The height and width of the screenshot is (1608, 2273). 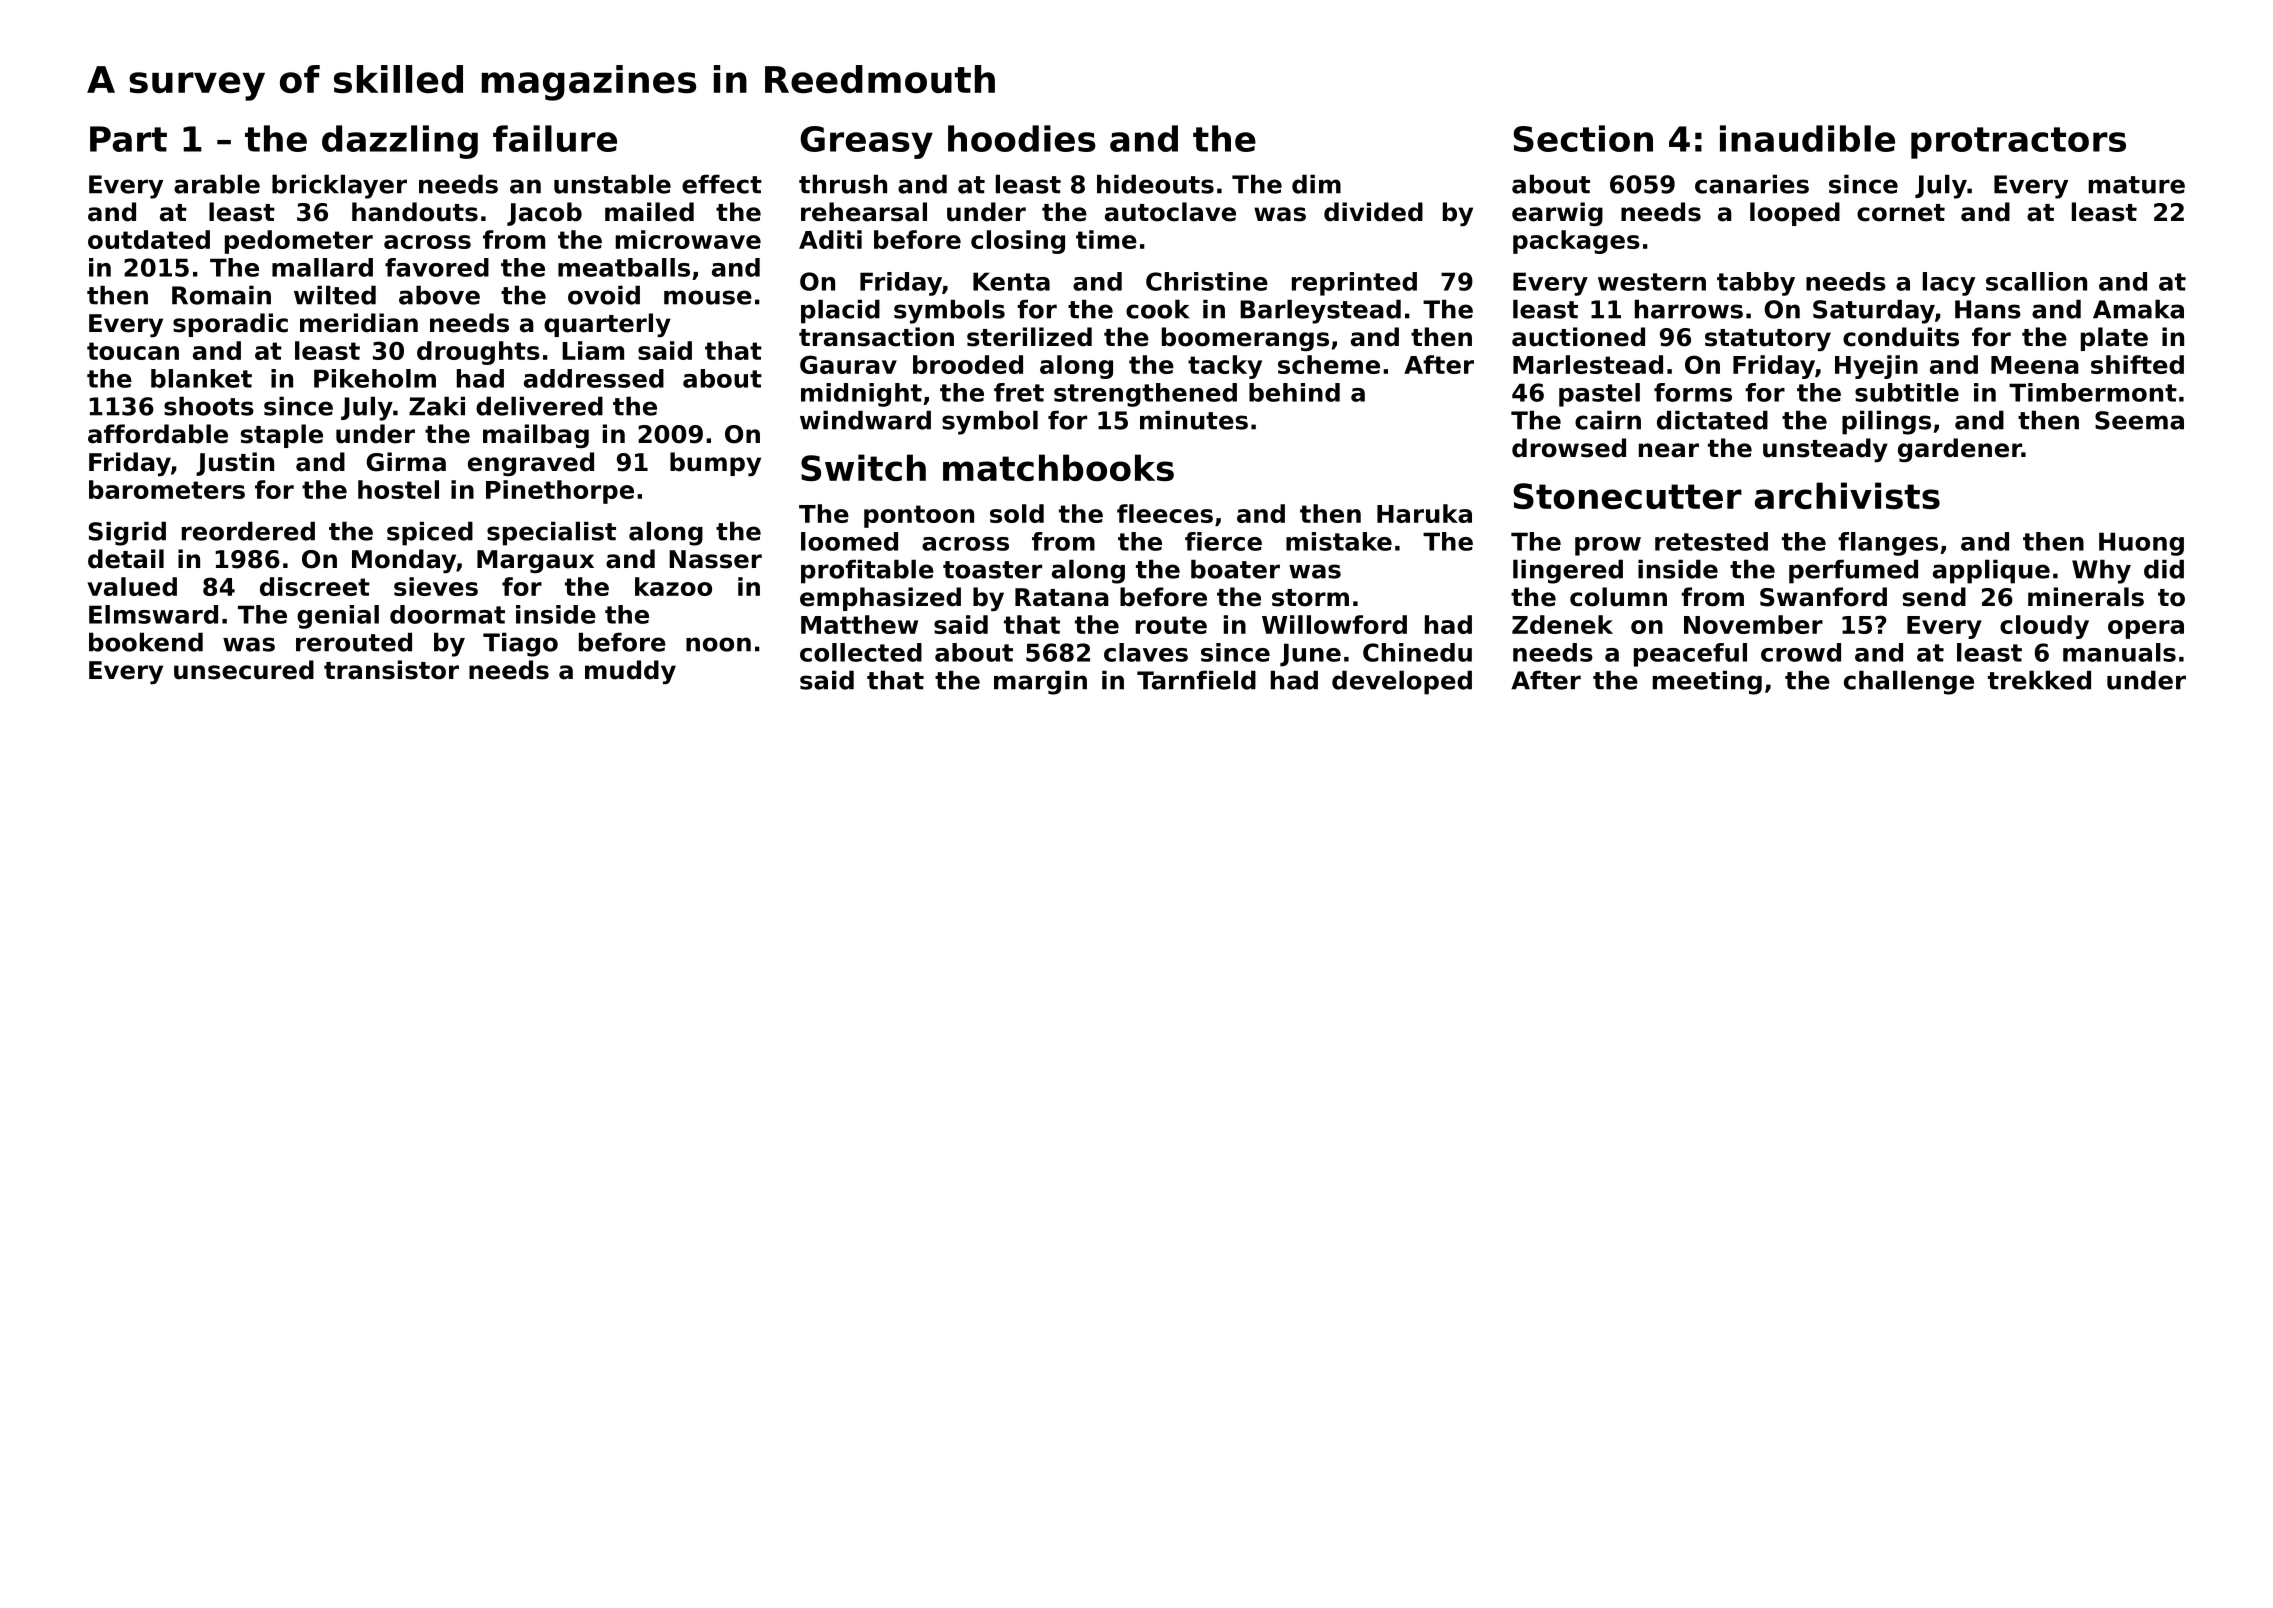 What do you see at coordinates (1339, 541) in the screenshot?
I see `mistake` at bounding box center [1339, 541].
